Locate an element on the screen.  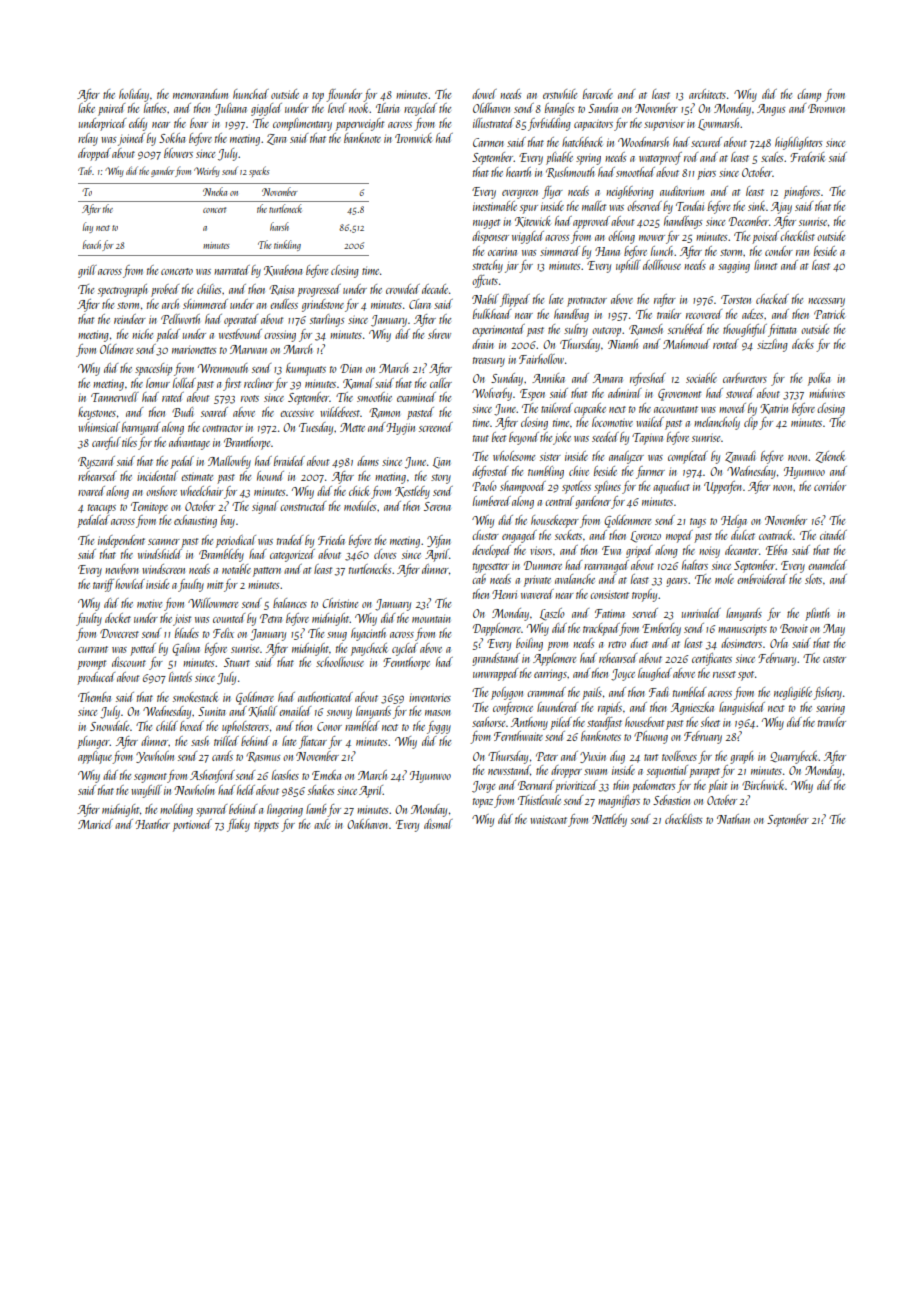
Agnieszka is located at coordinates (692, 708).
